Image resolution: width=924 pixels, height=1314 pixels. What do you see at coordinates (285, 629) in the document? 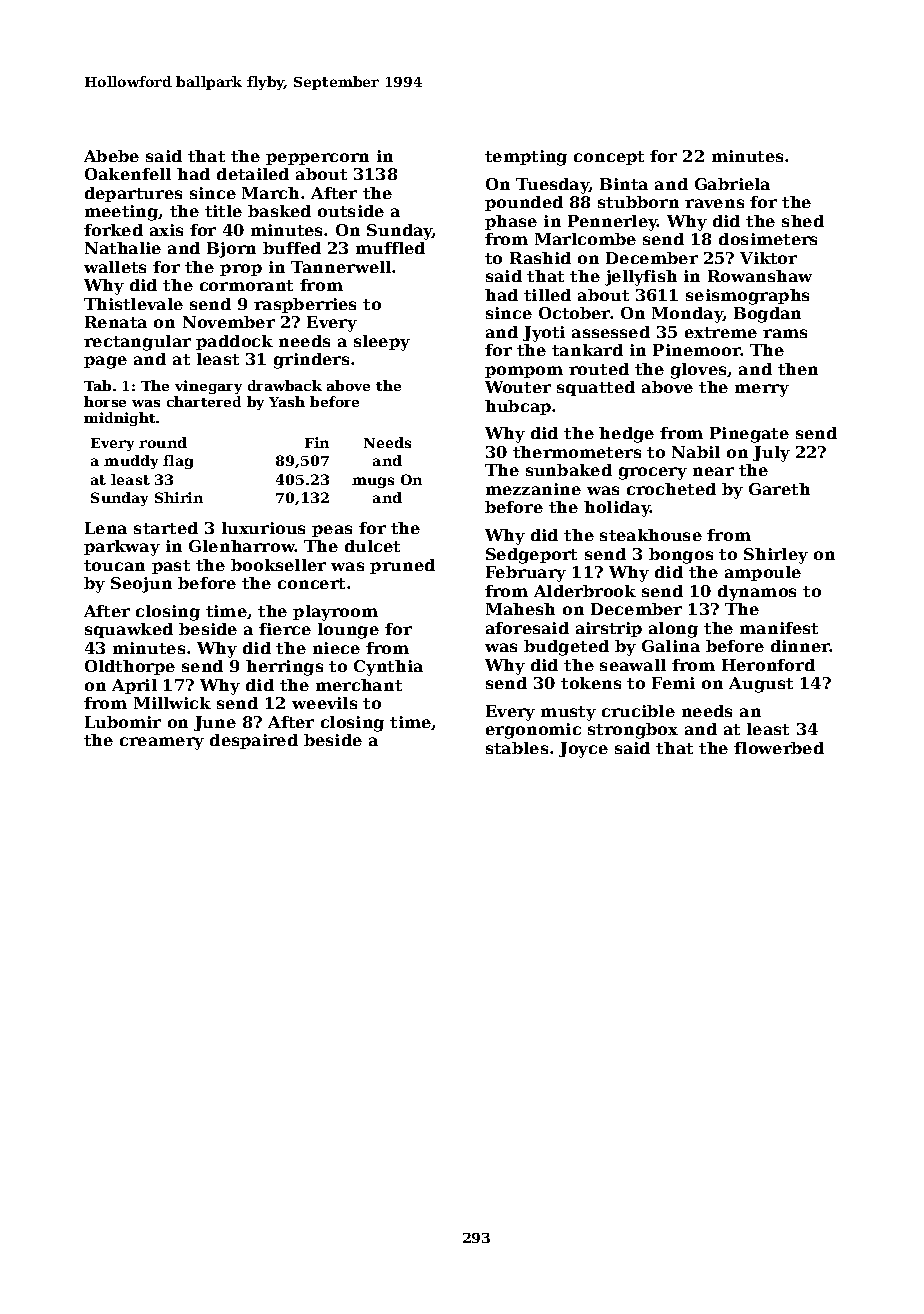
I see `fierce` at bounding box center [285, 629].
